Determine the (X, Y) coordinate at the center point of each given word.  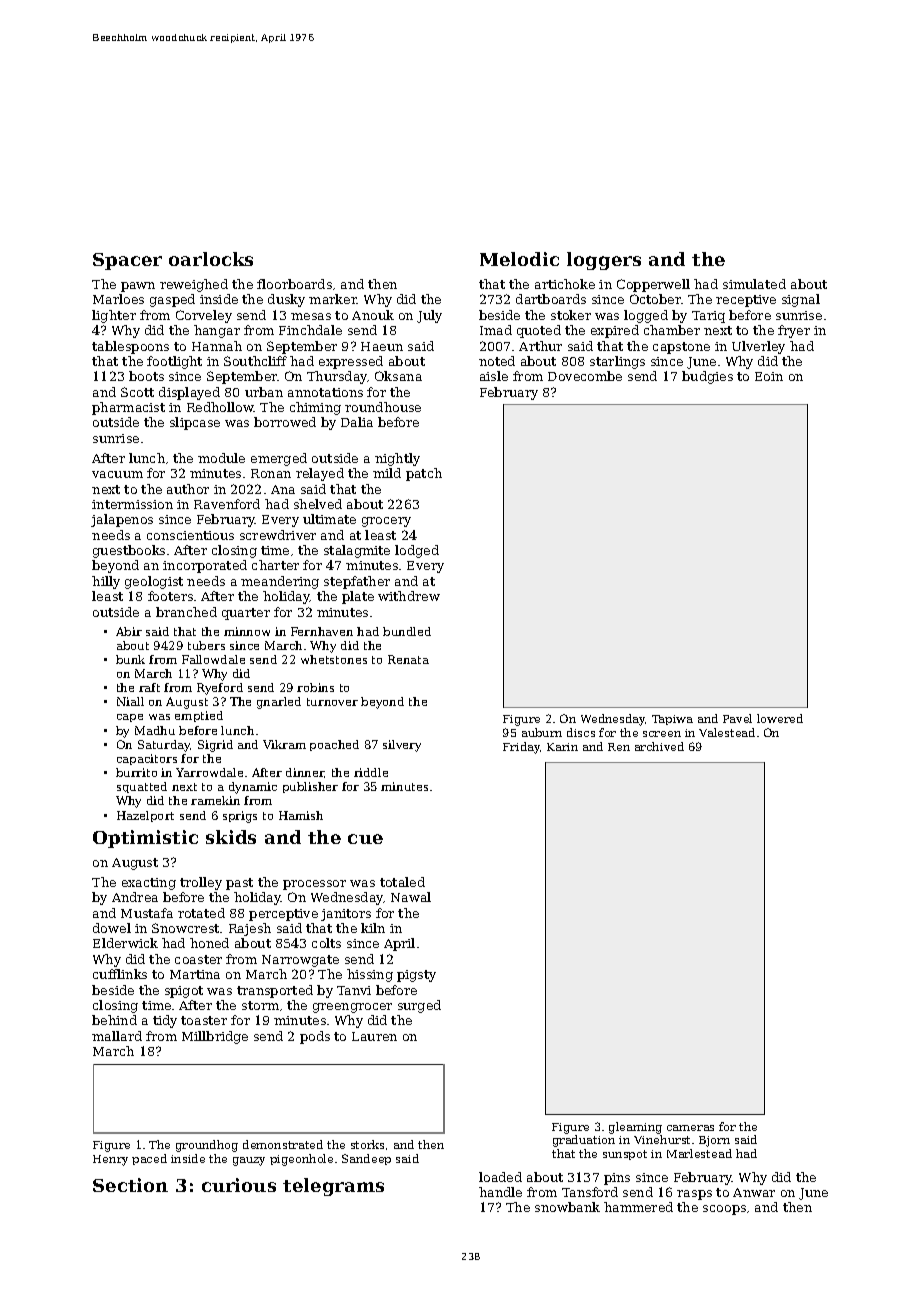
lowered (780, 718)
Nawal (411, 897)
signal (801, 300)
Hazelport (145, 816)
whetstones (334, 659)
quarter (246, 614)
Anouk (373, 315)
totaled (402, 882)
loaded (500, 1177)
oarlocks (211, 259)
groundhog (207, 1146)
